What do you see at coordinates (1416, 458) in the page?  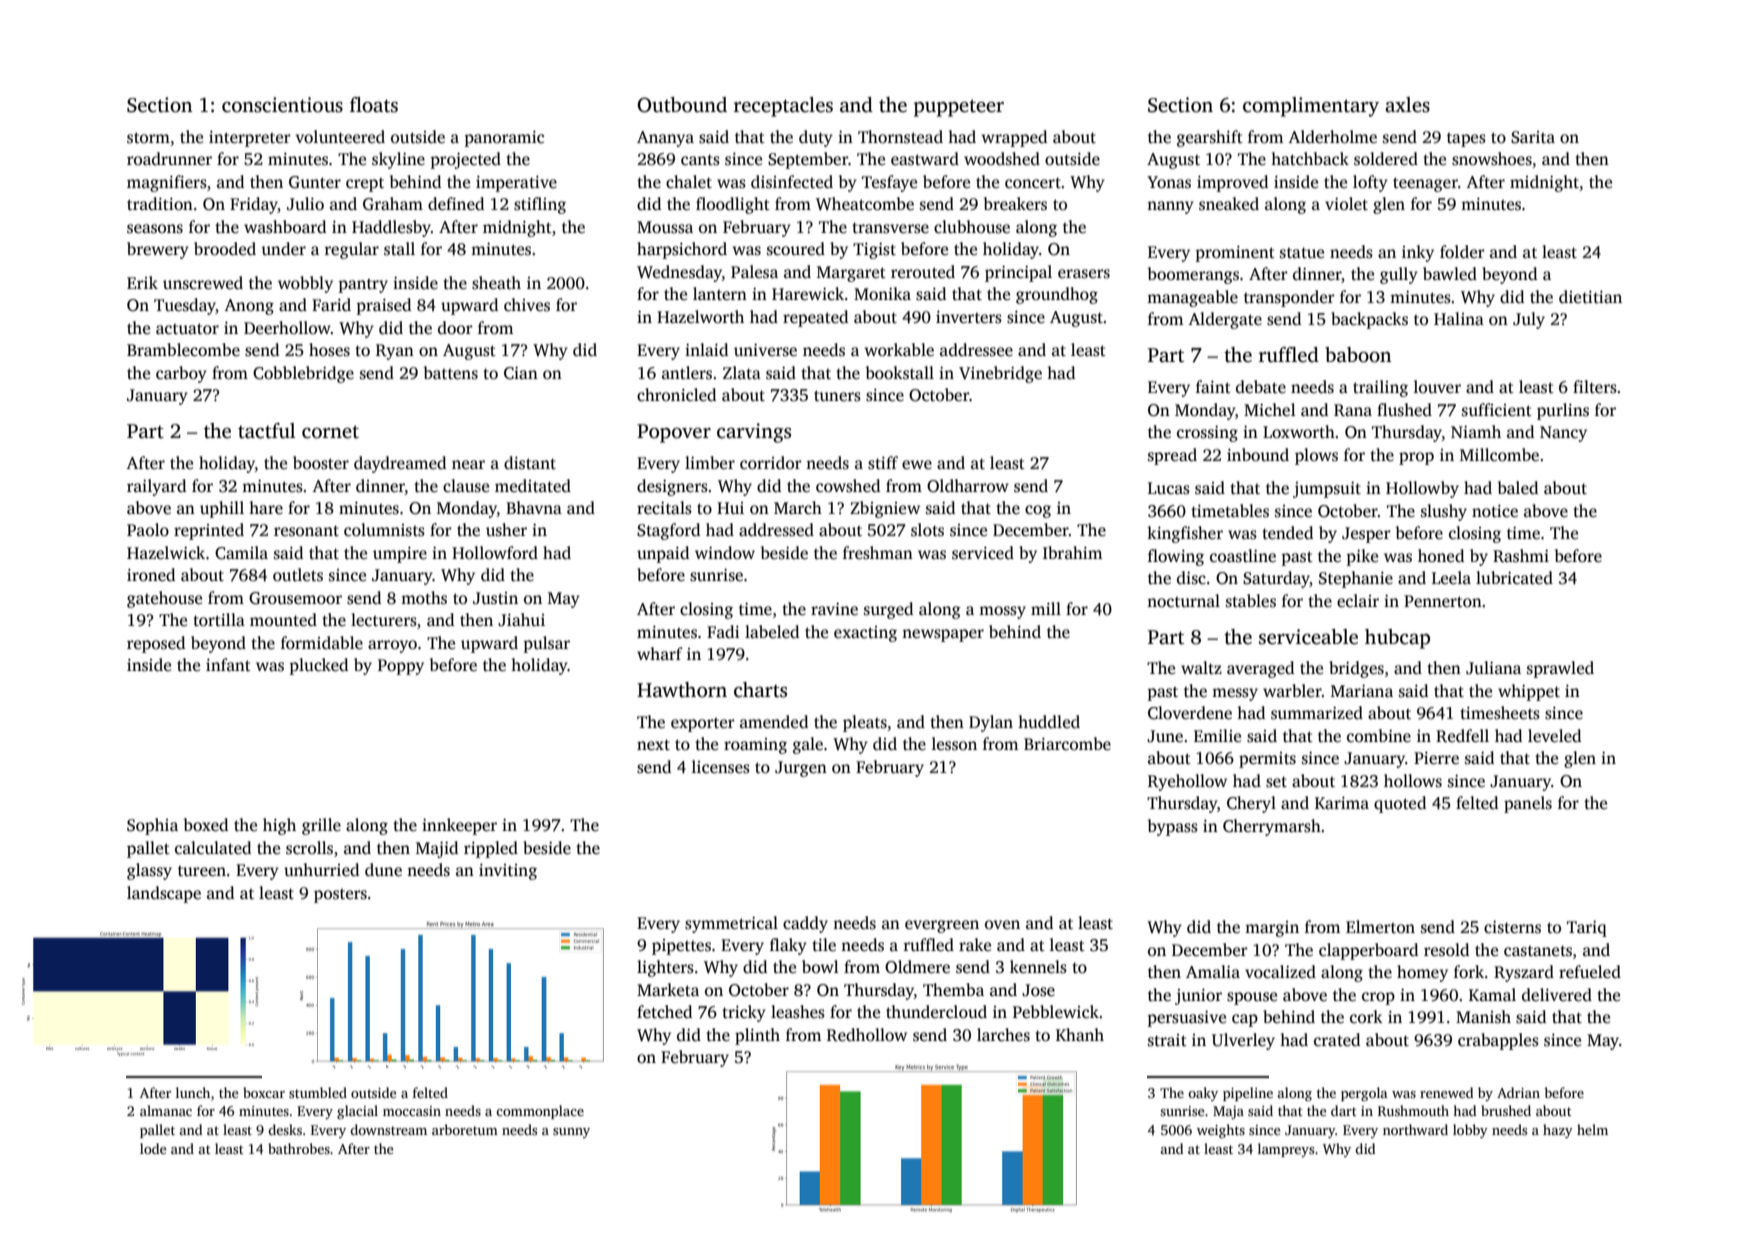 I see `prop` at bounding box center [1416, 458].
